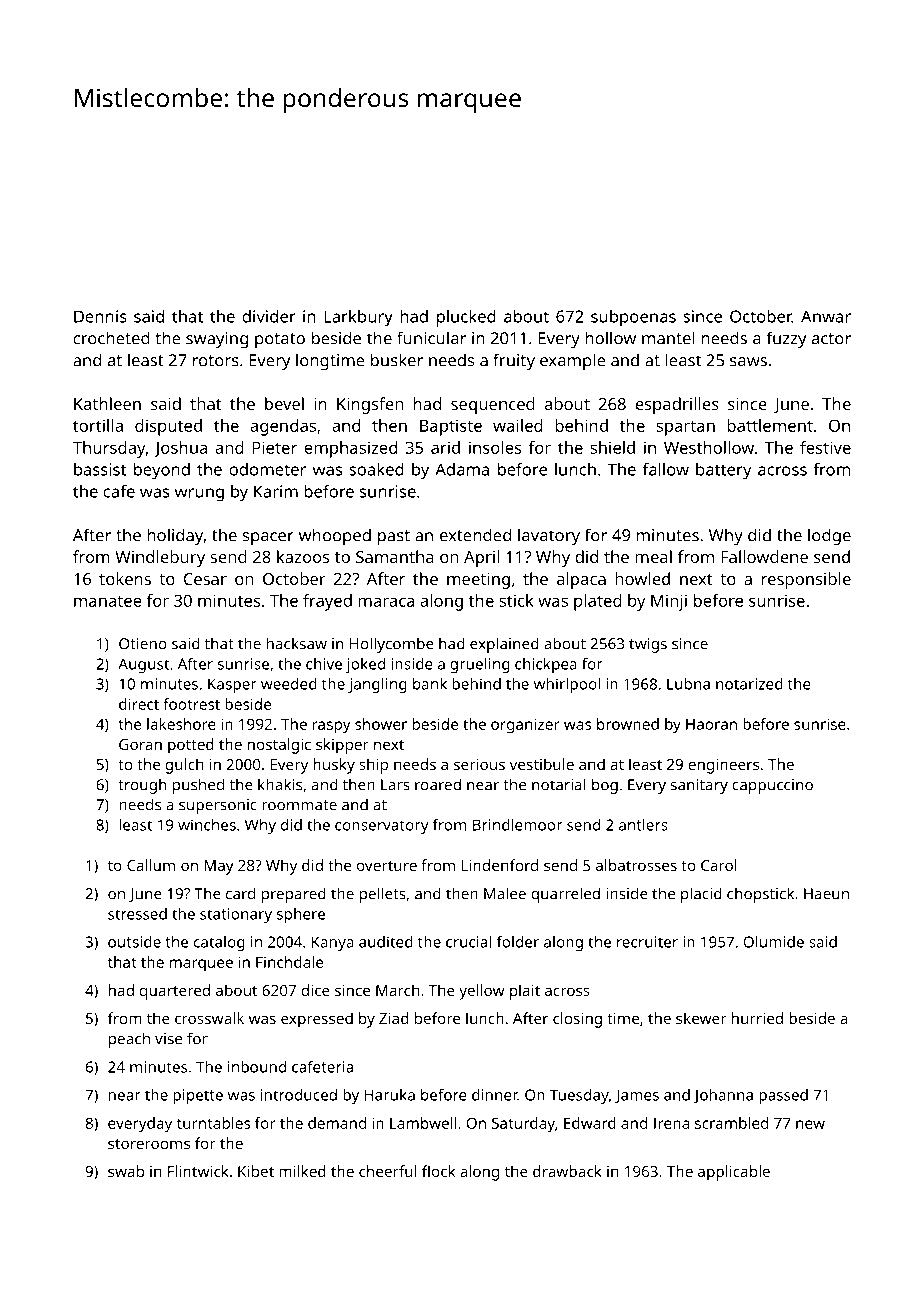 The image size is (924, 1308). Describe the element at coordinates (140, 744) in the screenshot. I see `Goran` at that location.
